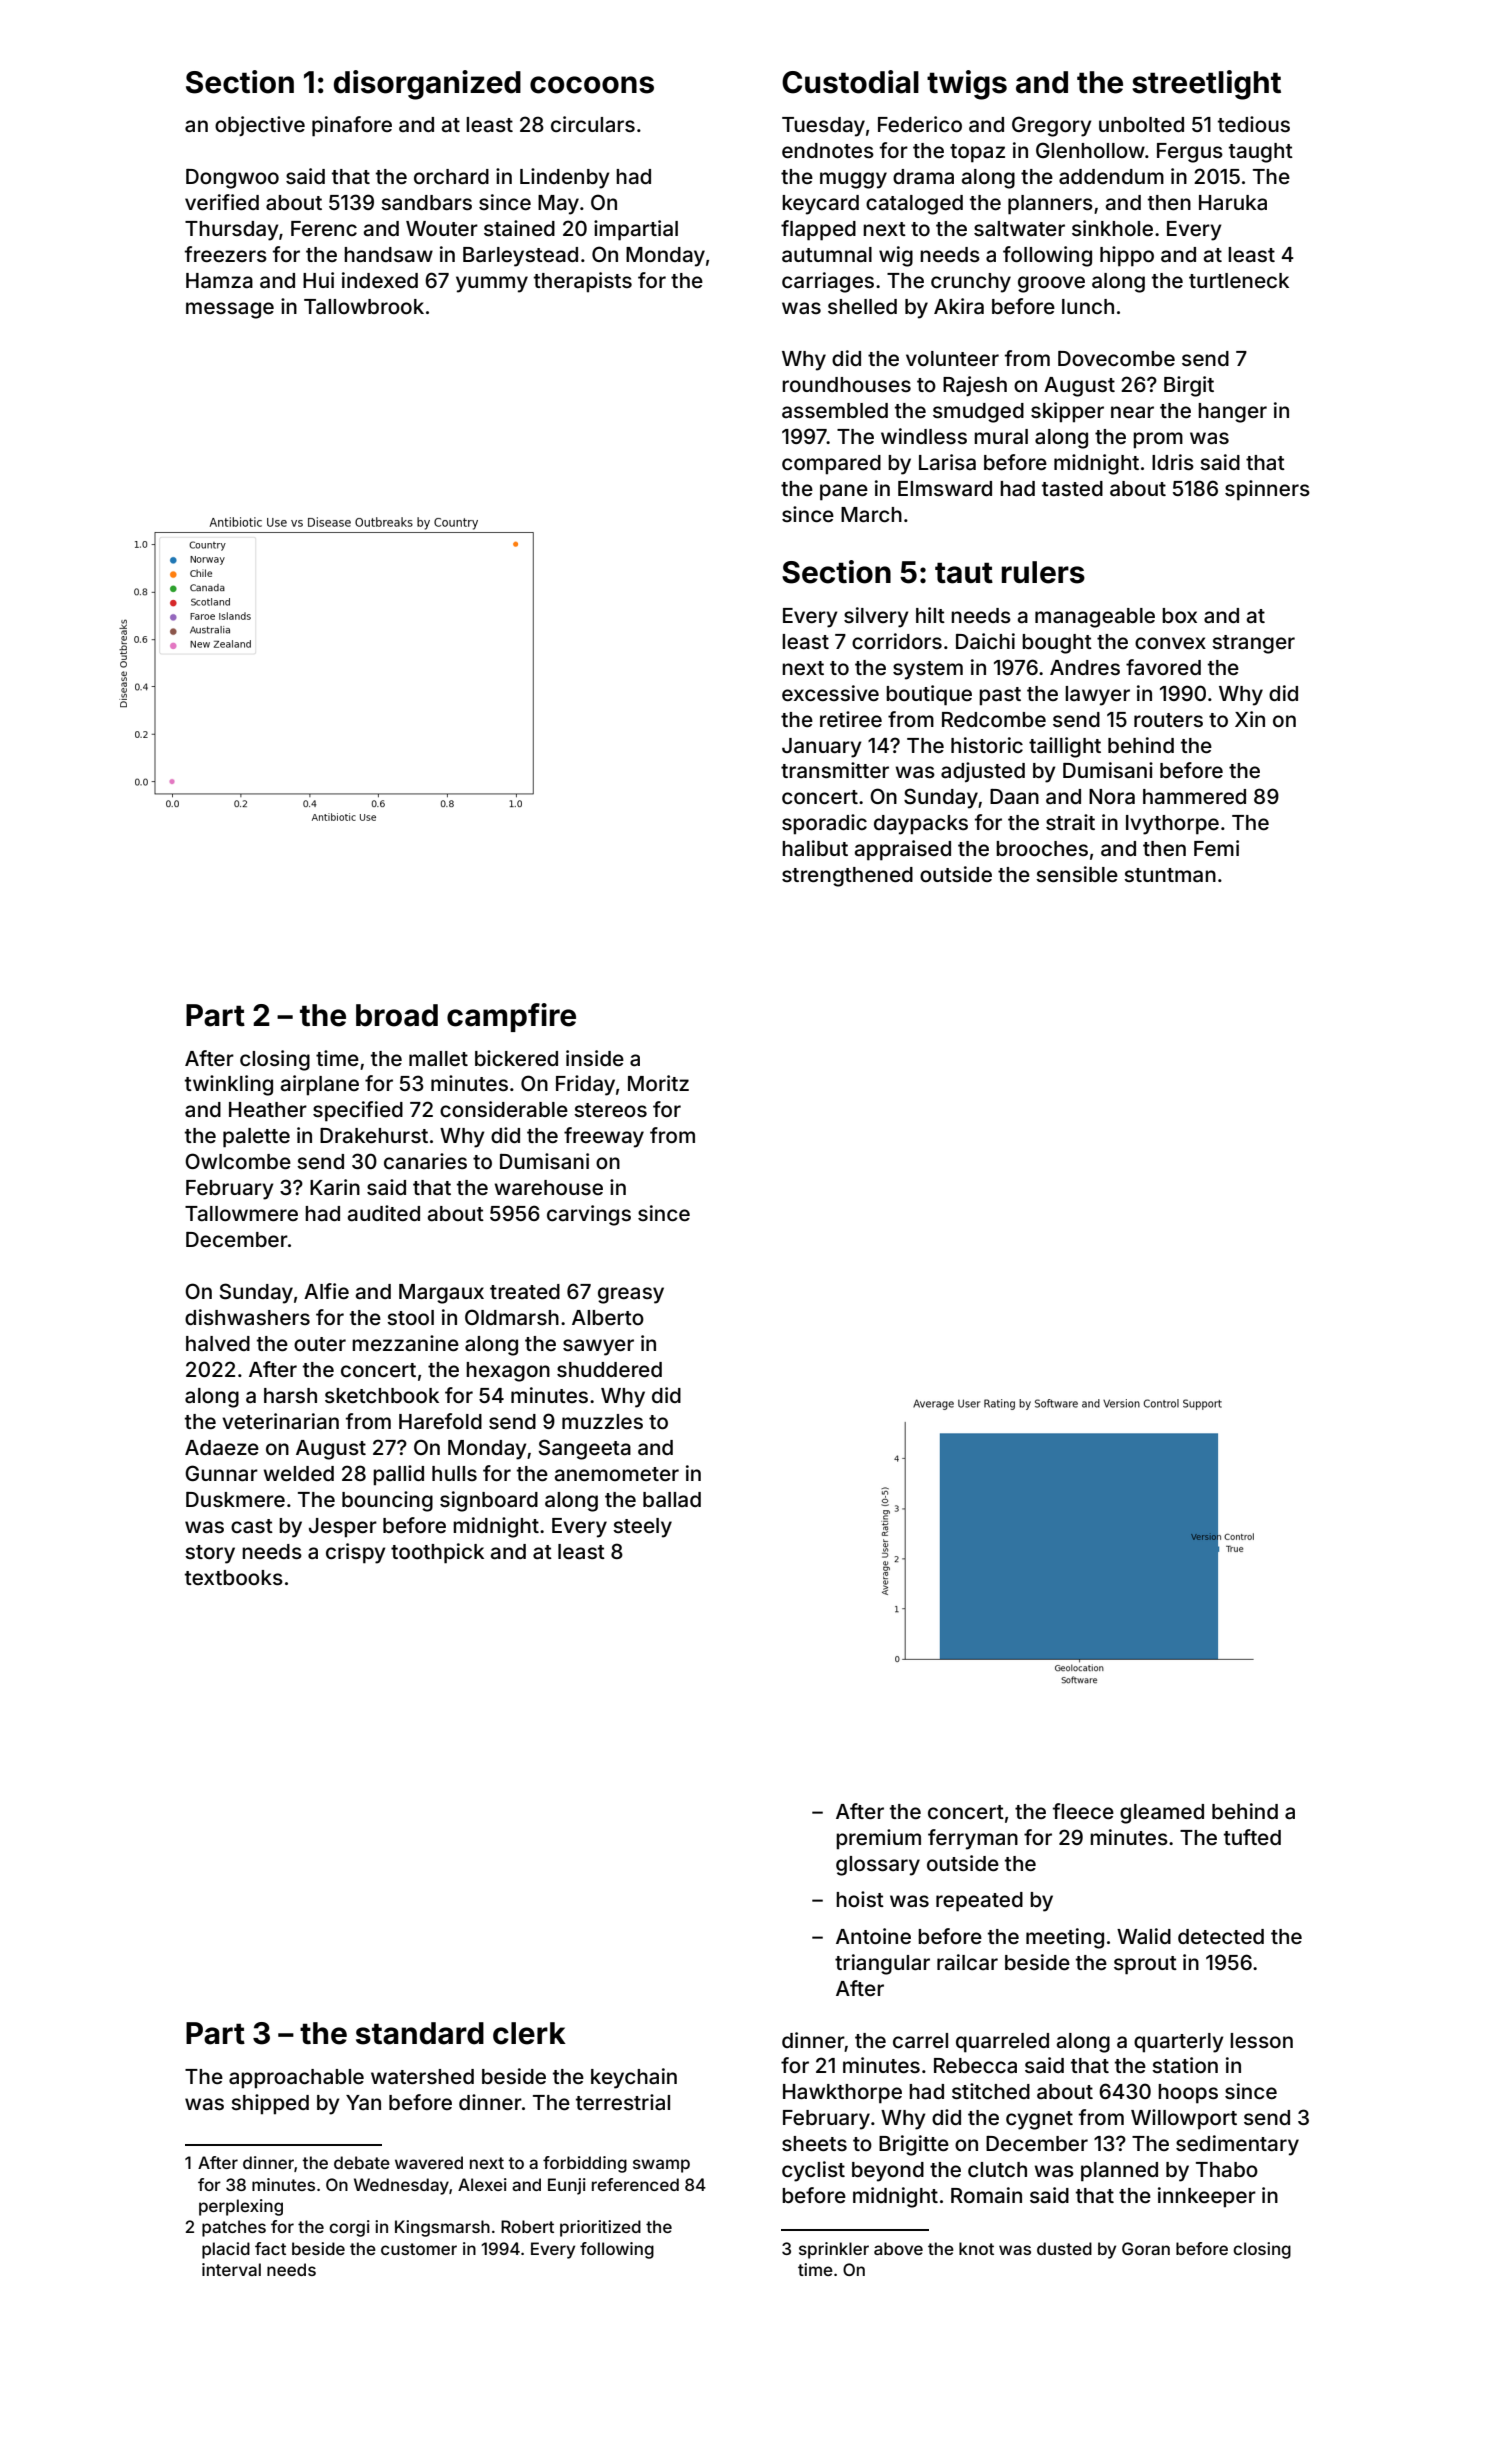  I want to click on Daichi, so click(985, 641).
